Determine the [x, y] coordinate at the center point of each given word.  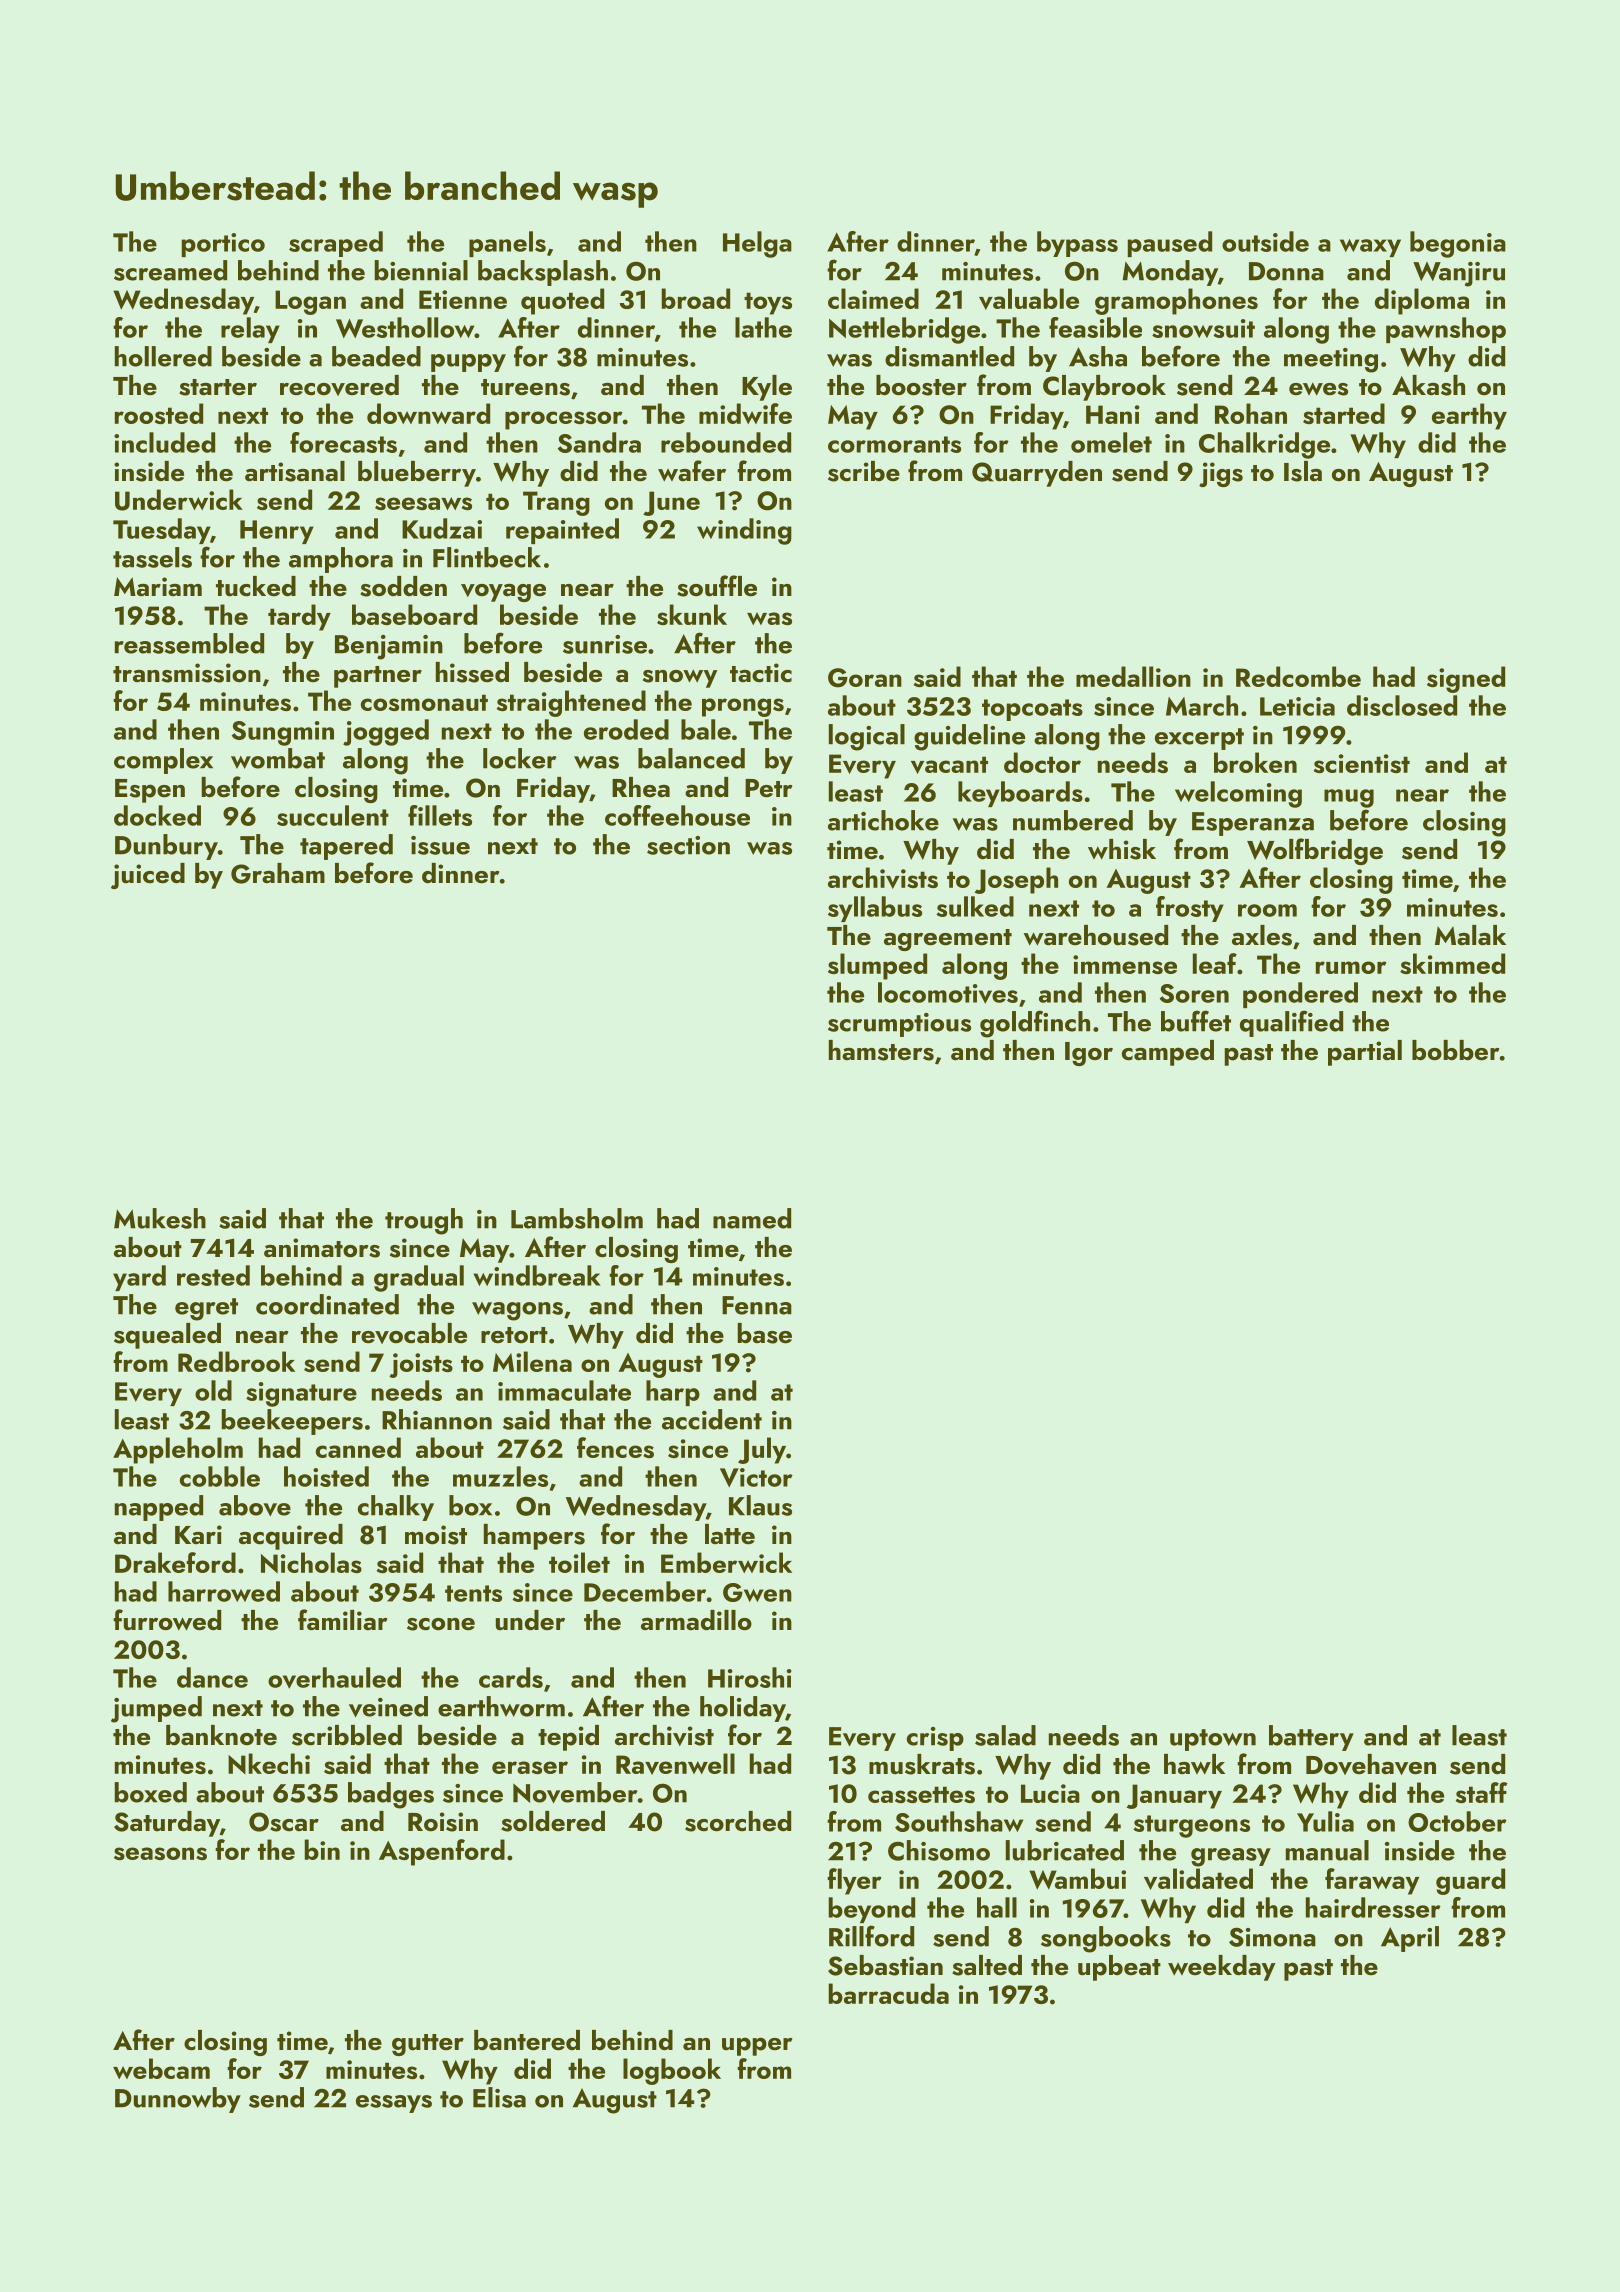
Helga [757, 244]
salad [1005, 1735]
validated [1198, 1879]
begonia [1458, 244]
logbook [672, 2071]
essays [394, 2104]
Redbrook [236, 1361]
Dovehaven [1371, 1764]
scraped [336, 244]
